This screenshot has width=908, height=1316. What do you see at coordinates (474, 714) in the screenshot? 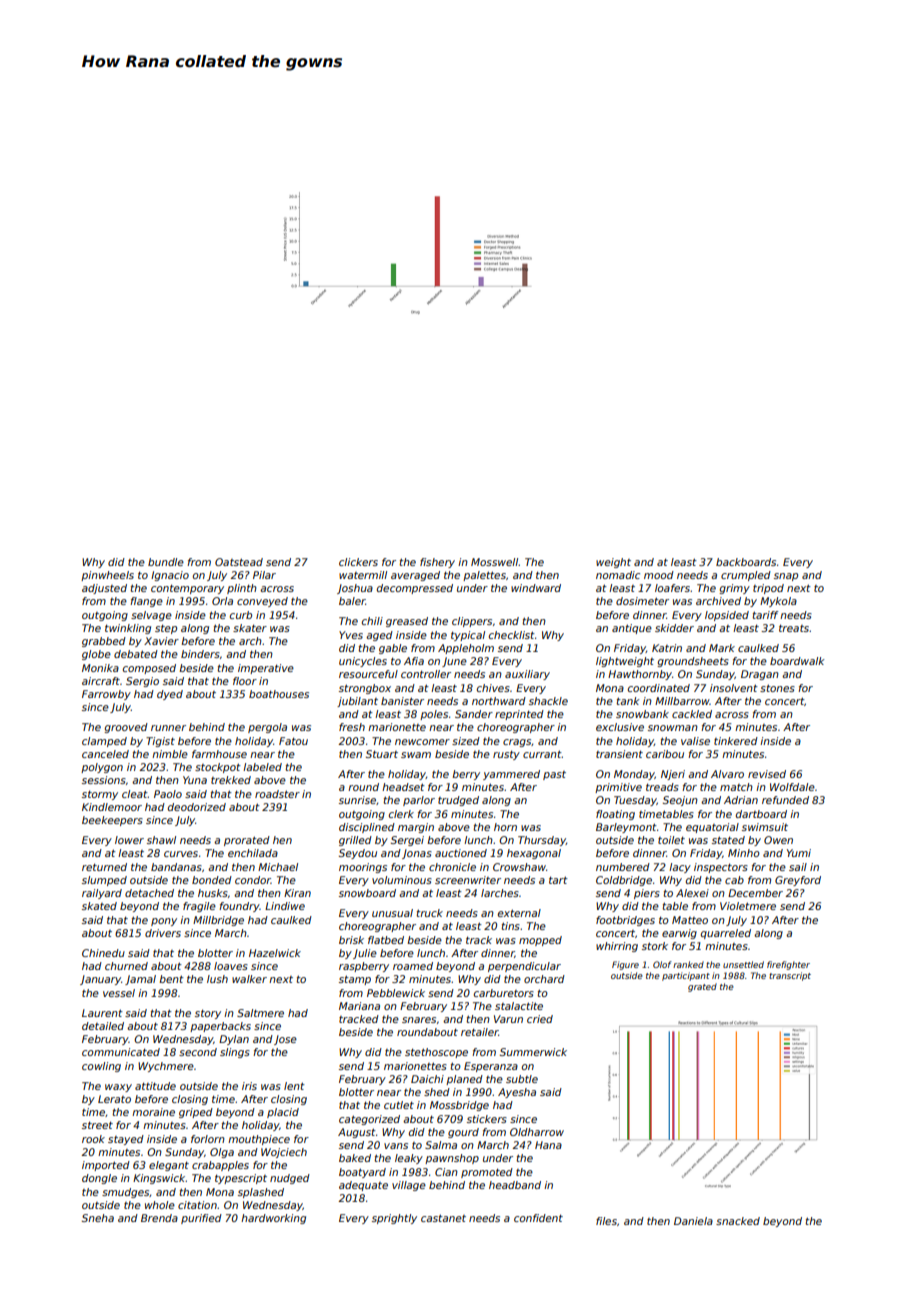
I see `Sander` at bounding box center [474, 714].
